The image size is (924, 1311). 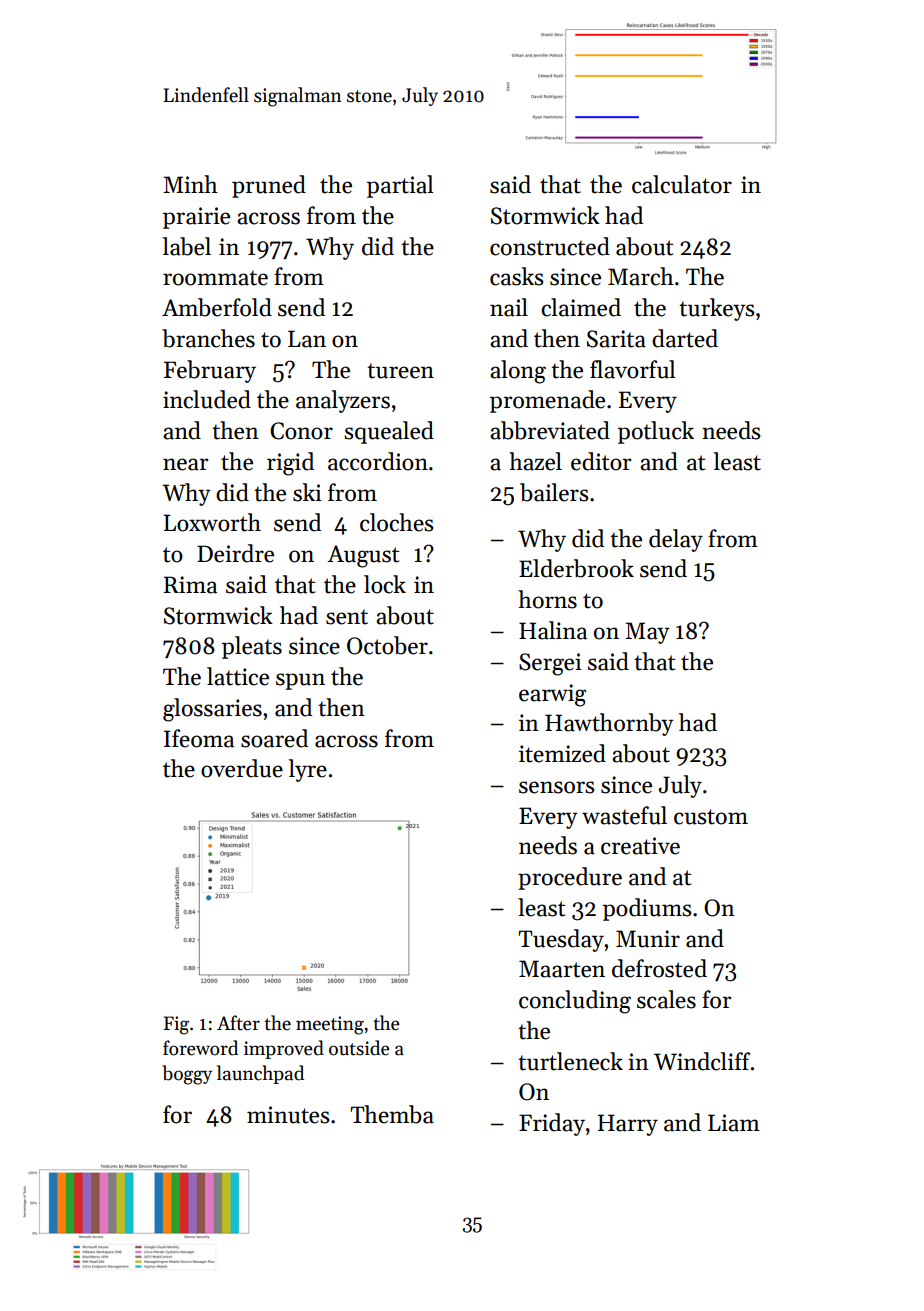 What do you see at coordinates (570, 878) in the screenshot?
I see `procedure` at bounding box center [570, 878].
